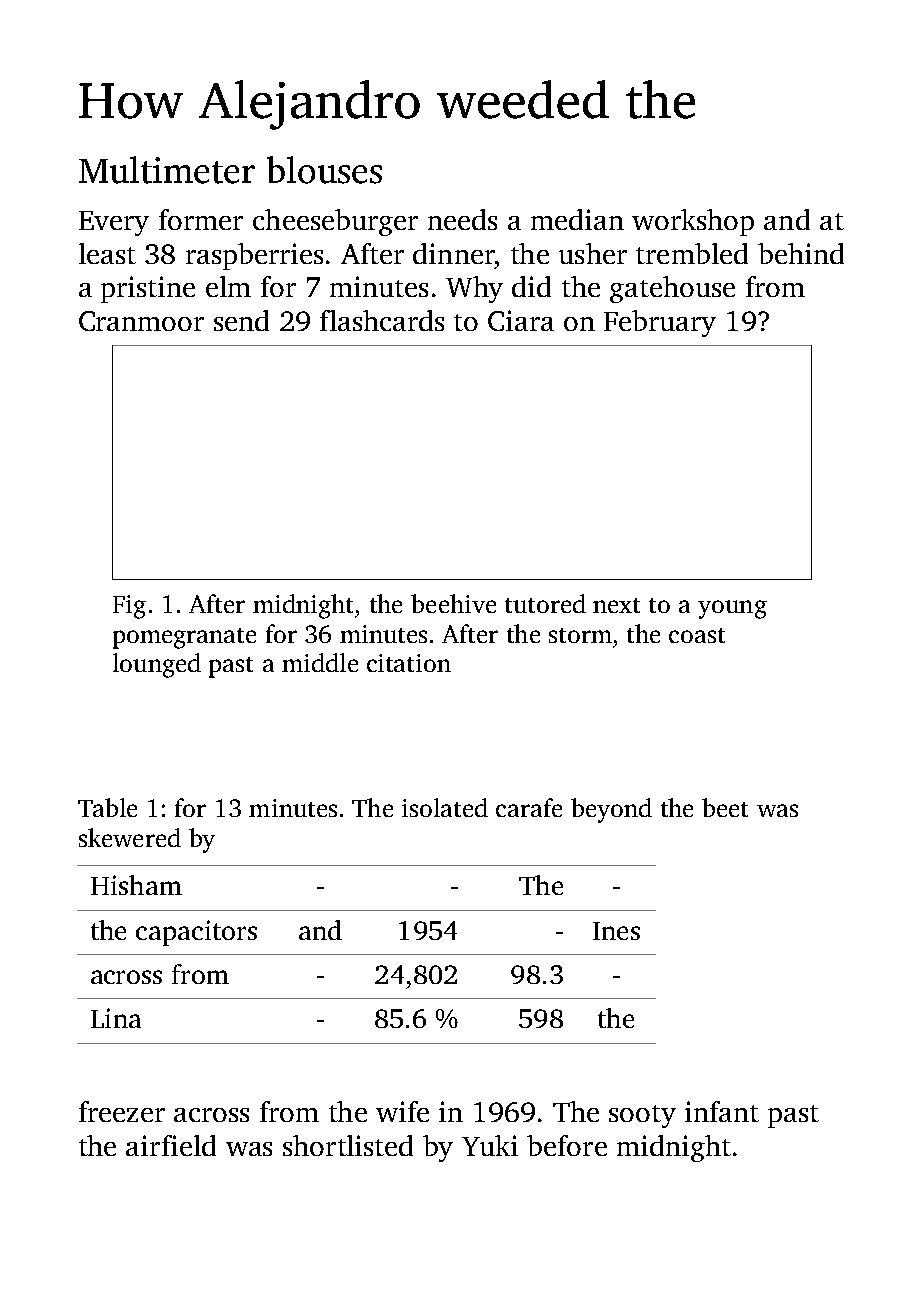  What do you see at coordinates (348, 1145) in the page?
I see `shortlisted` at bounding box center [348, 1145].
